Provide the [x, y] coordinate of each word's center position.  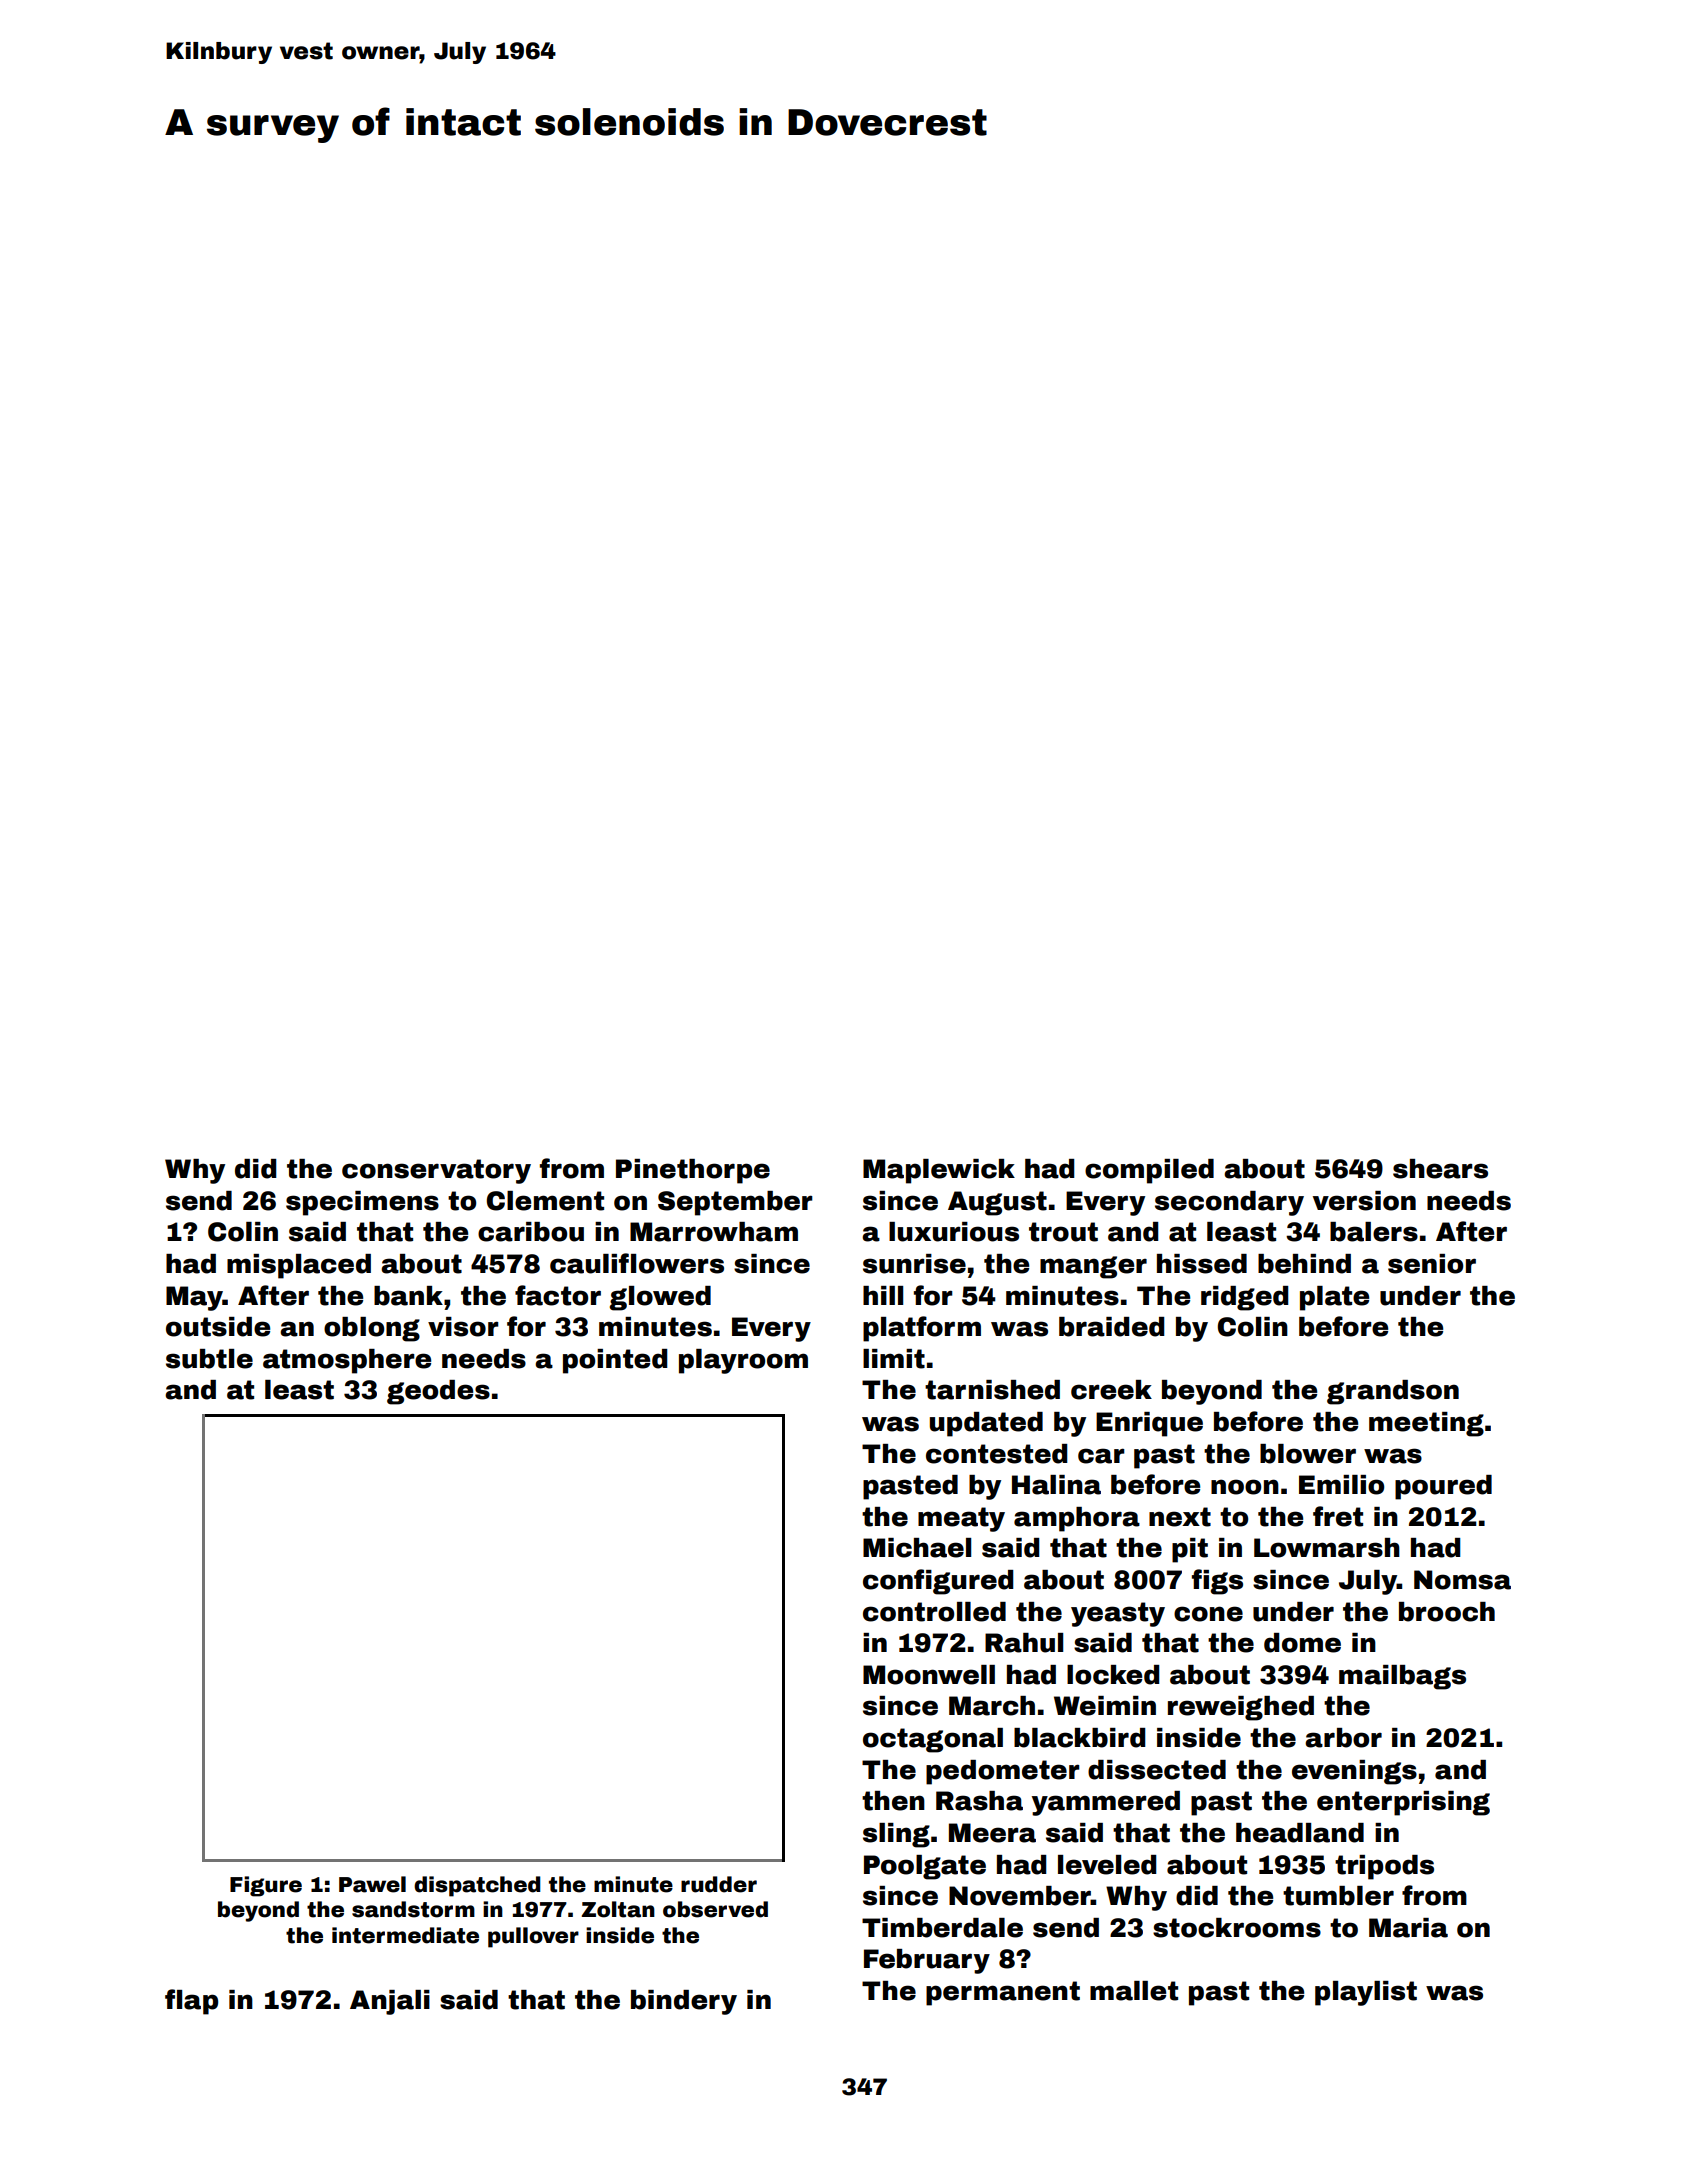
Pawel [372, 1884]
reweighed [1241, 1708]
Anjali [390, 2002]
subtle [209, 1359]
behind [1304, 1264]
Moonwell [929, 1675]
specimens [362, 1203]
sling [896, 1835]
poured [1443, 1487]
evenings [1354, 1772]
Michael [917, 1548]
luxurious [954, 1232]
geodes [438, 1392]
